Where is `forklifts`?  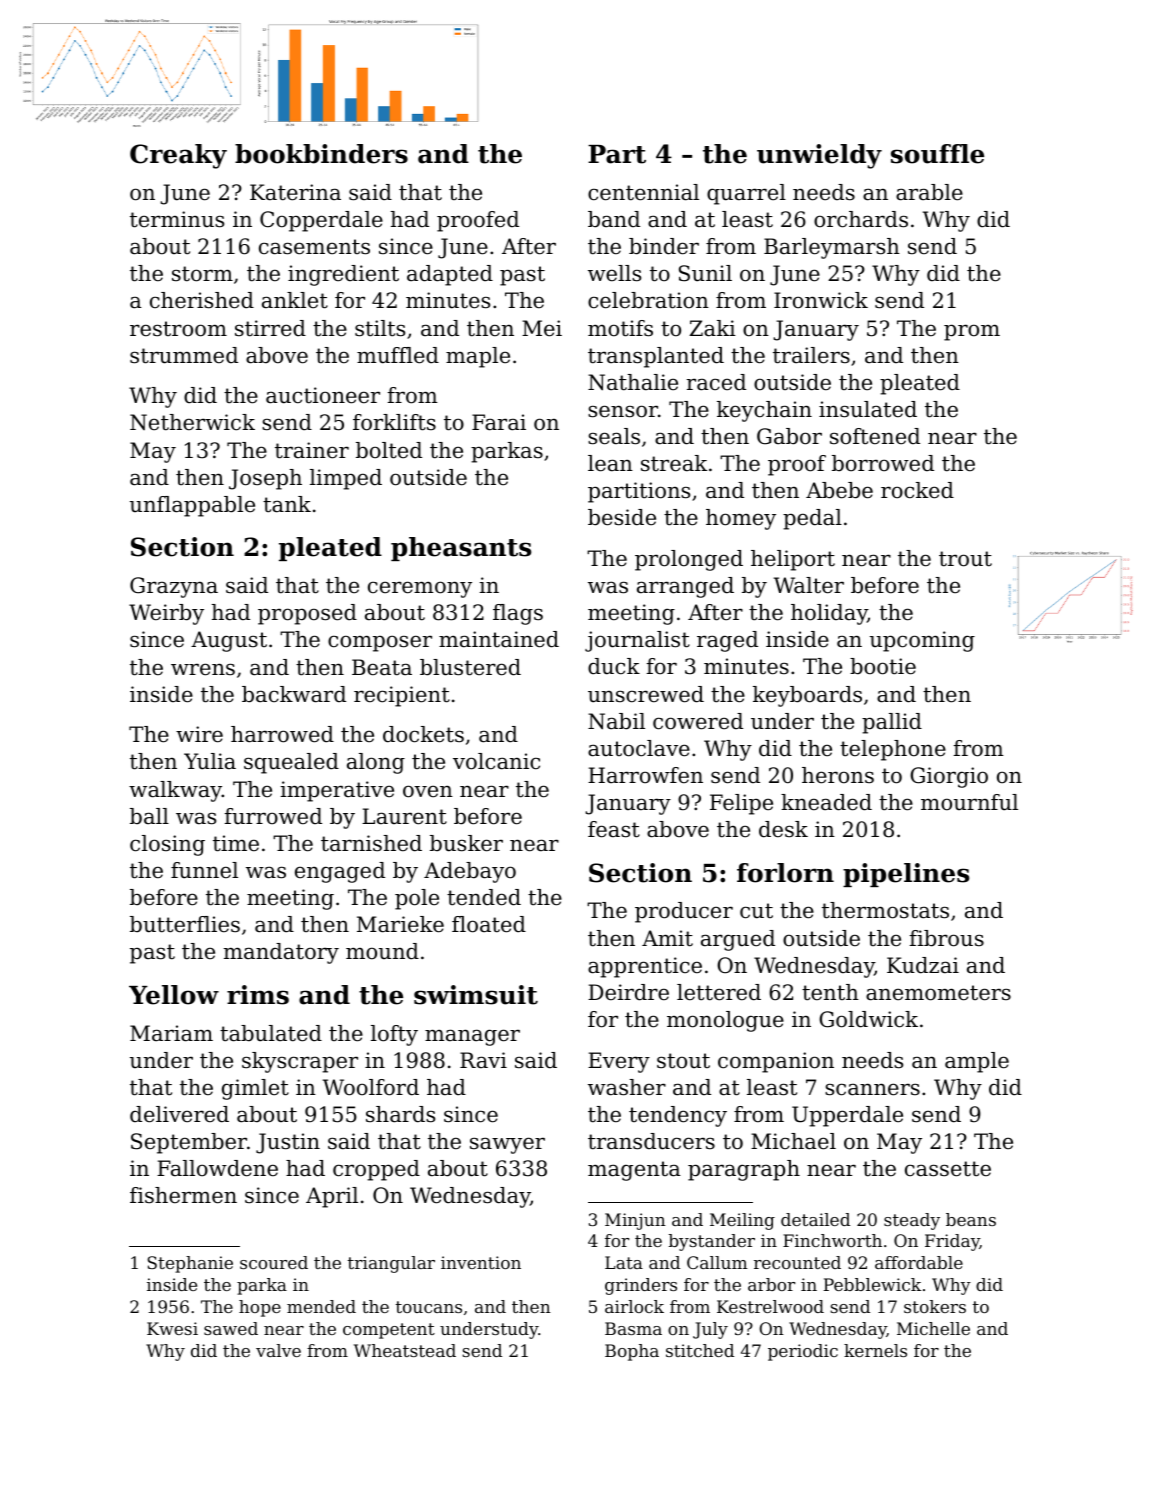
forklifts is located at coordinates (394, 422).
